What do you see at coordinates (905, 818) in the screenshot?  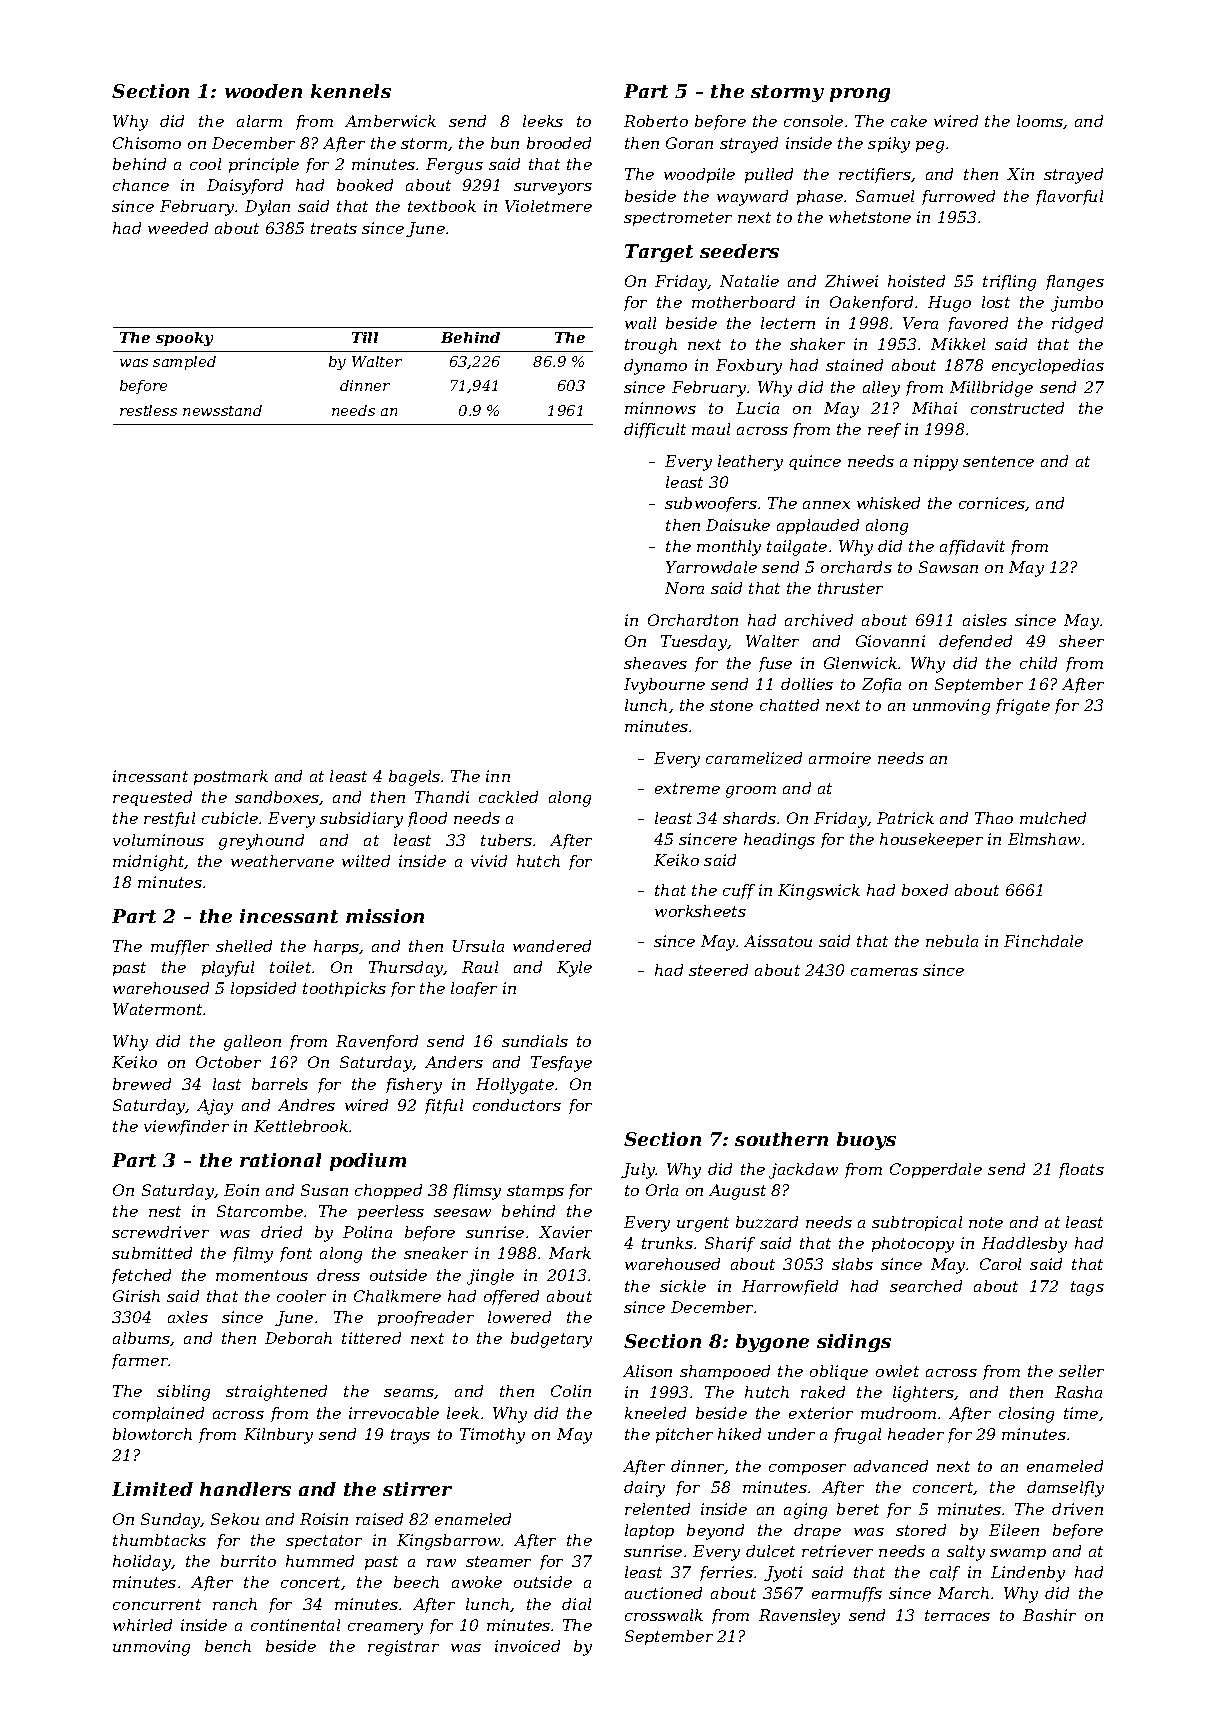 I see `Patrick` at bounding box center [905, 818].
